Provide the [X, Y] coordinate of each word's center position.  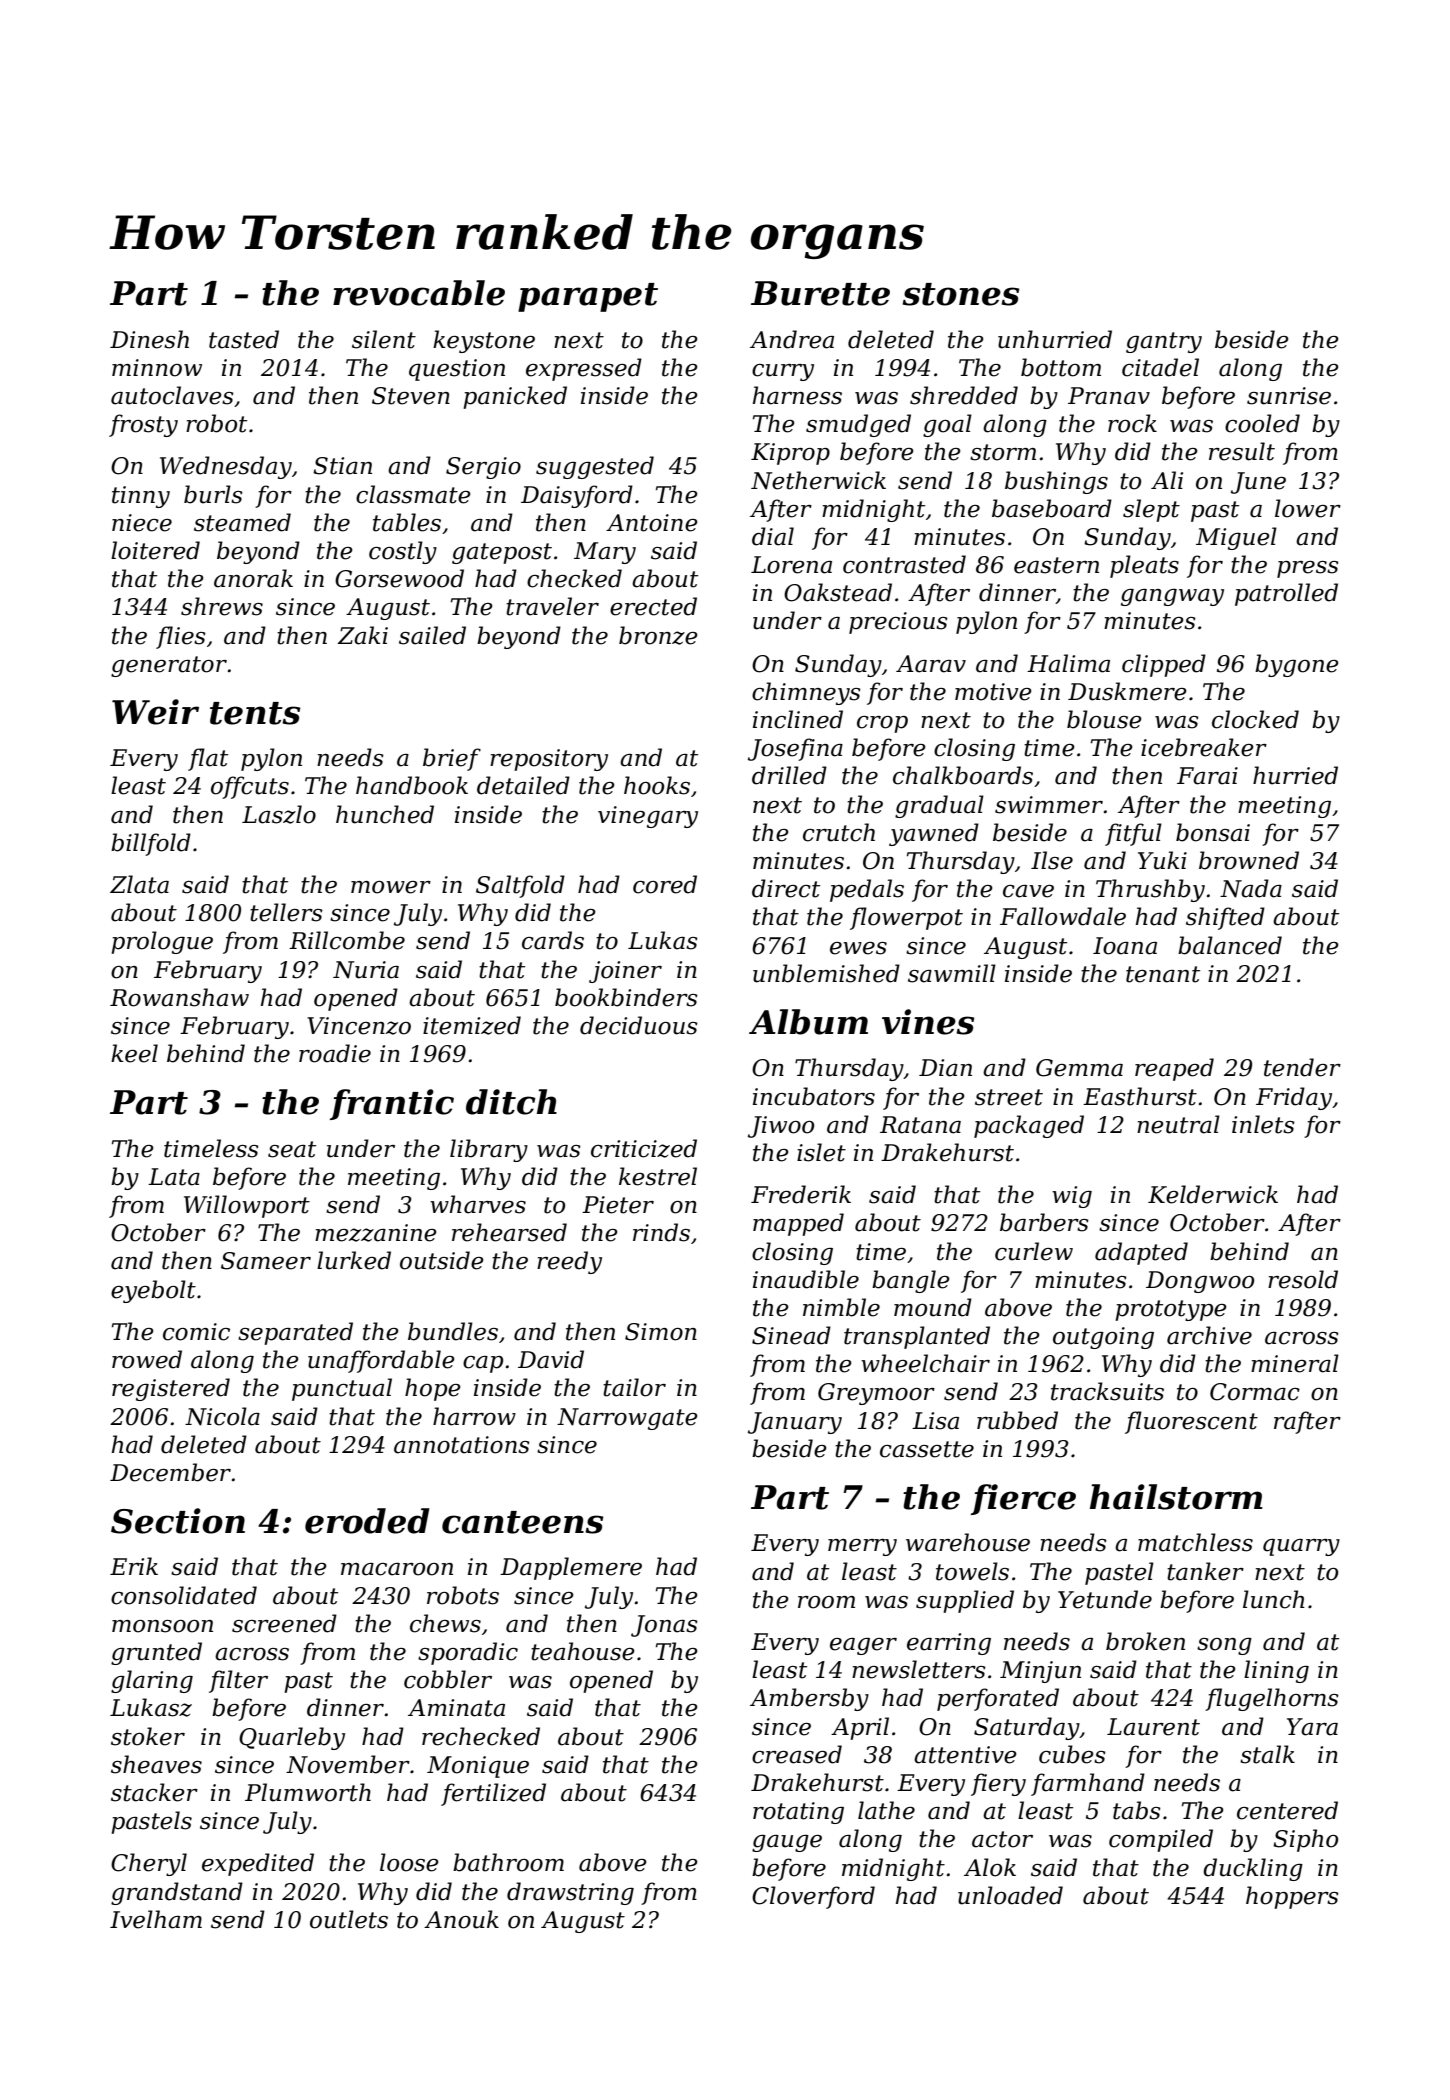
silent [384, 339]
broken [1145, 1641]
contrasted [904, 564]
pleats [1144, 566]
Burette [820, 293]
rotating [798, 1813]
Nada [1251, 888]
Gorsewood [399, 578]
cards [553, 940]
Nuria [366, 970]
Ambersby [809, 1699]
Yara [1312, 1727]
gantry [1164, 342]
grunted [156, 1653]
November [348, 1764]
